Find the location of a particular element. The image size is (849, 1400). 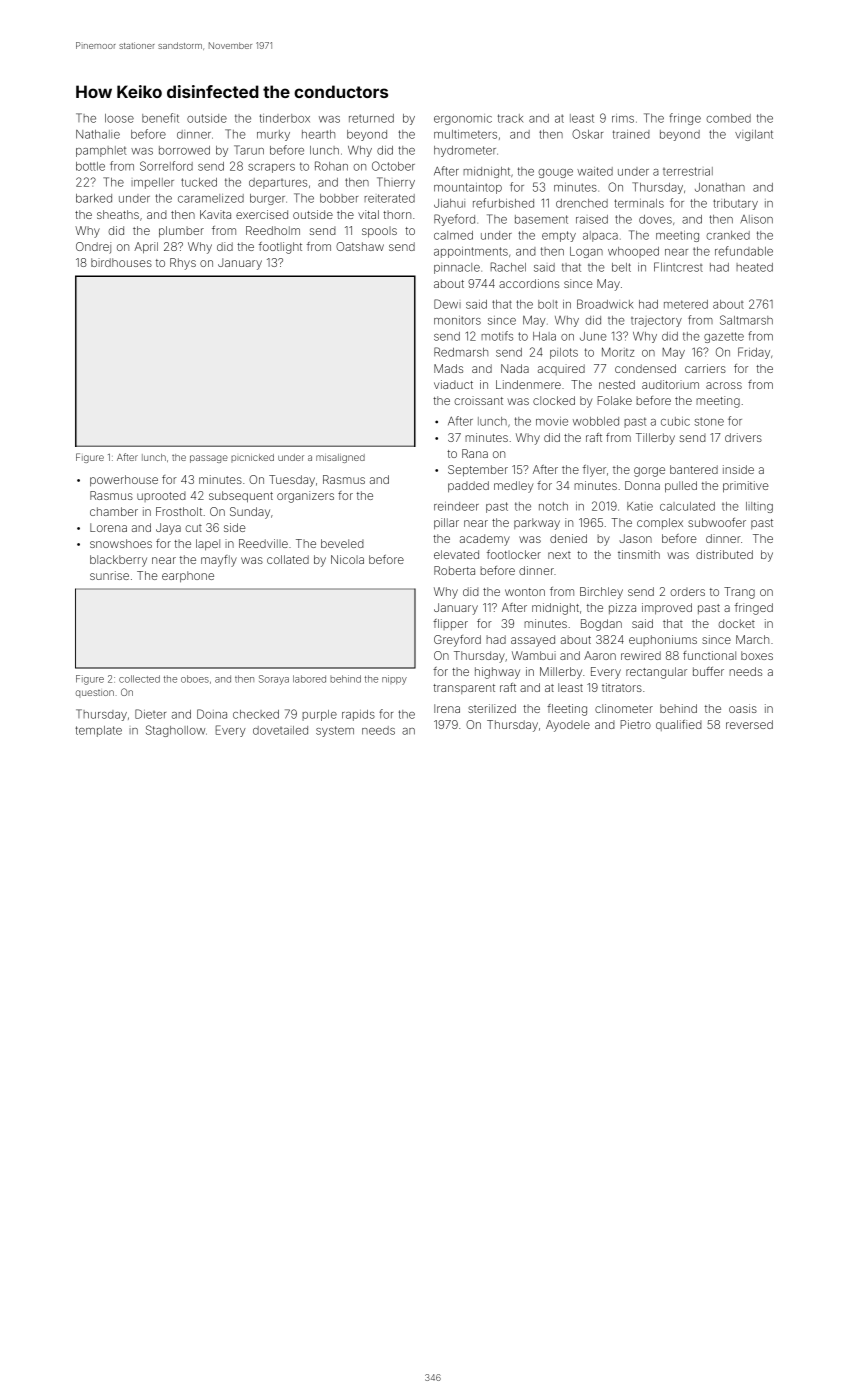

oboes is located at coordinates (195, 679).
